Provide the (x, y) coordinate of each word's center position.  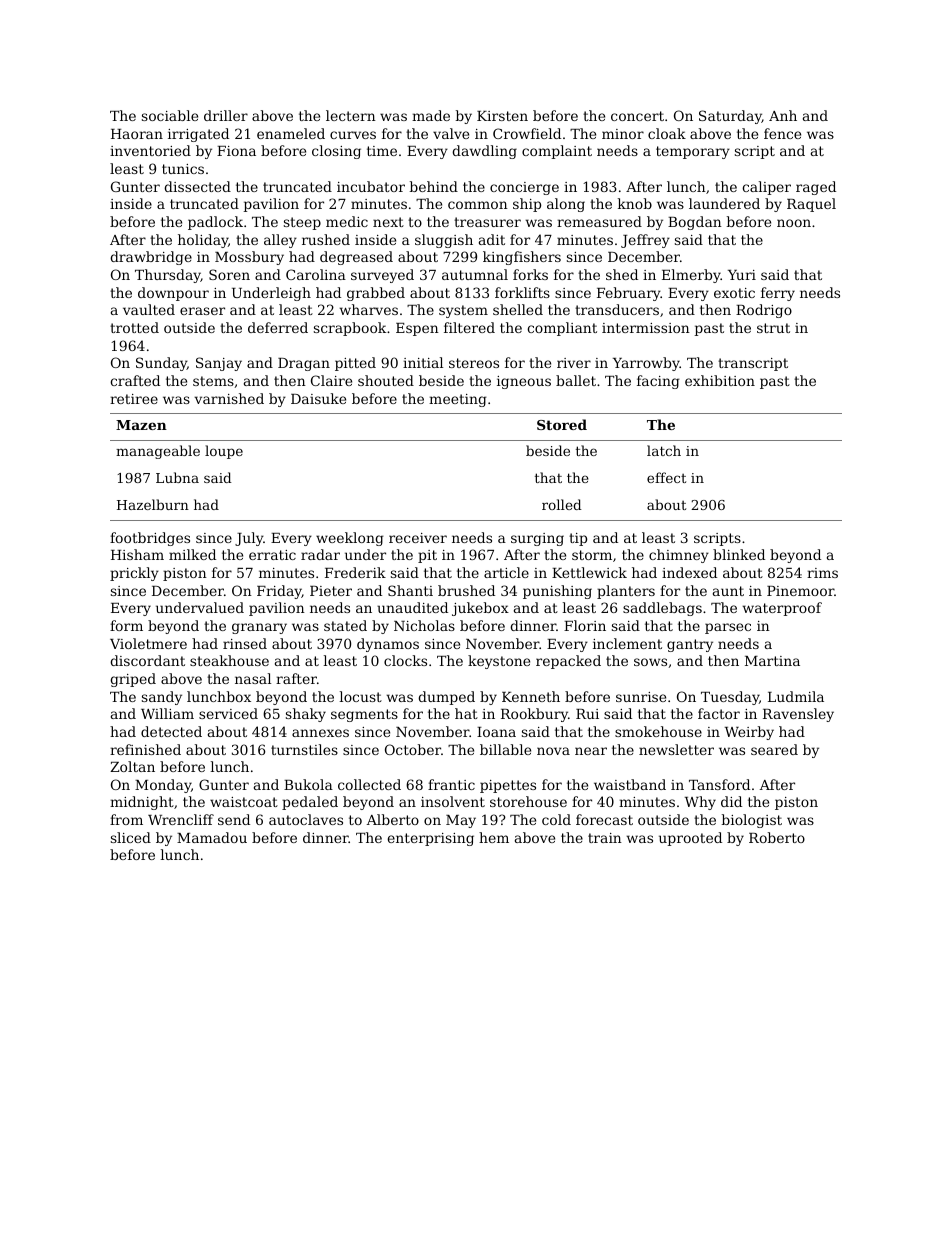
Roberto (777, 837)
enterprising (430, 839)
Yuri (742, 275)
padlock (215, 223)
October (413, 749)
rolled (562, 504)
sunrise (641, 697)
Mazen (141, 425)
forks (530, 274)
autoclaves (306, 819)
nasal (253, 678)
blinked (739, 554)
